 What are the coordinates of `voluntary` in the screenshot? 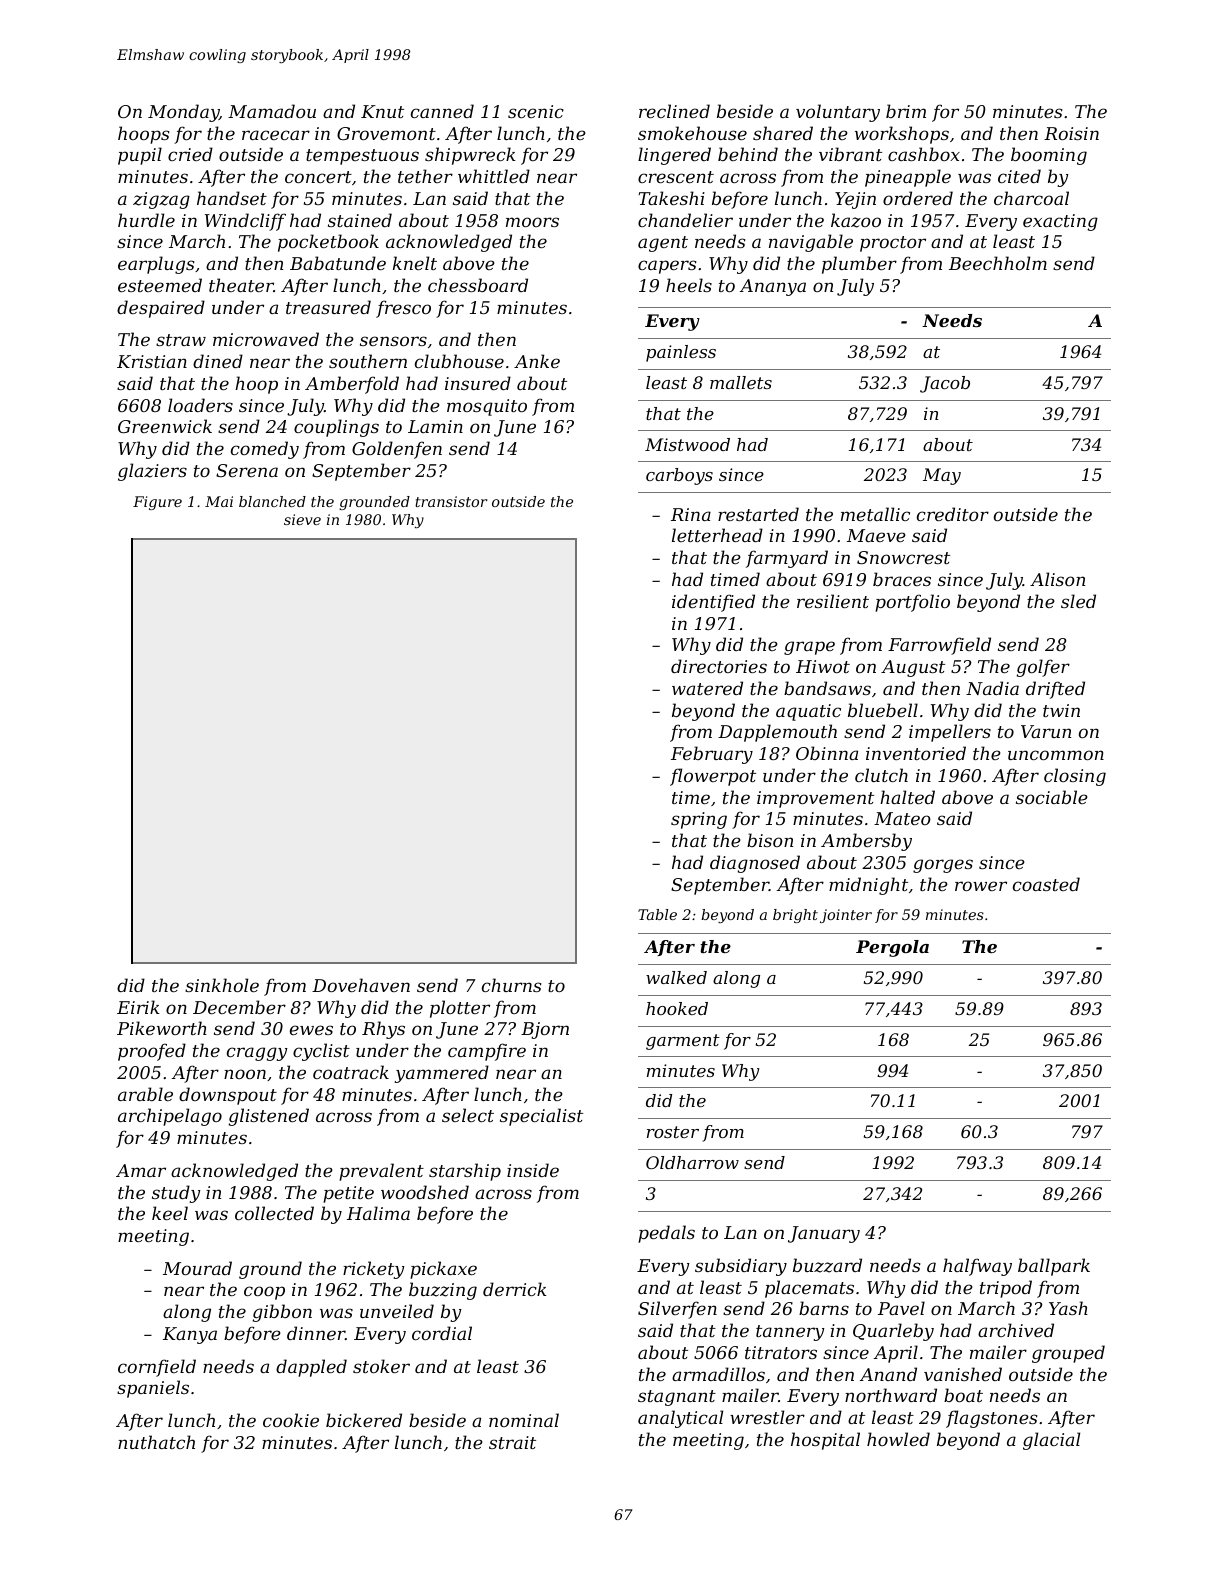 It's located at (838, 113).
